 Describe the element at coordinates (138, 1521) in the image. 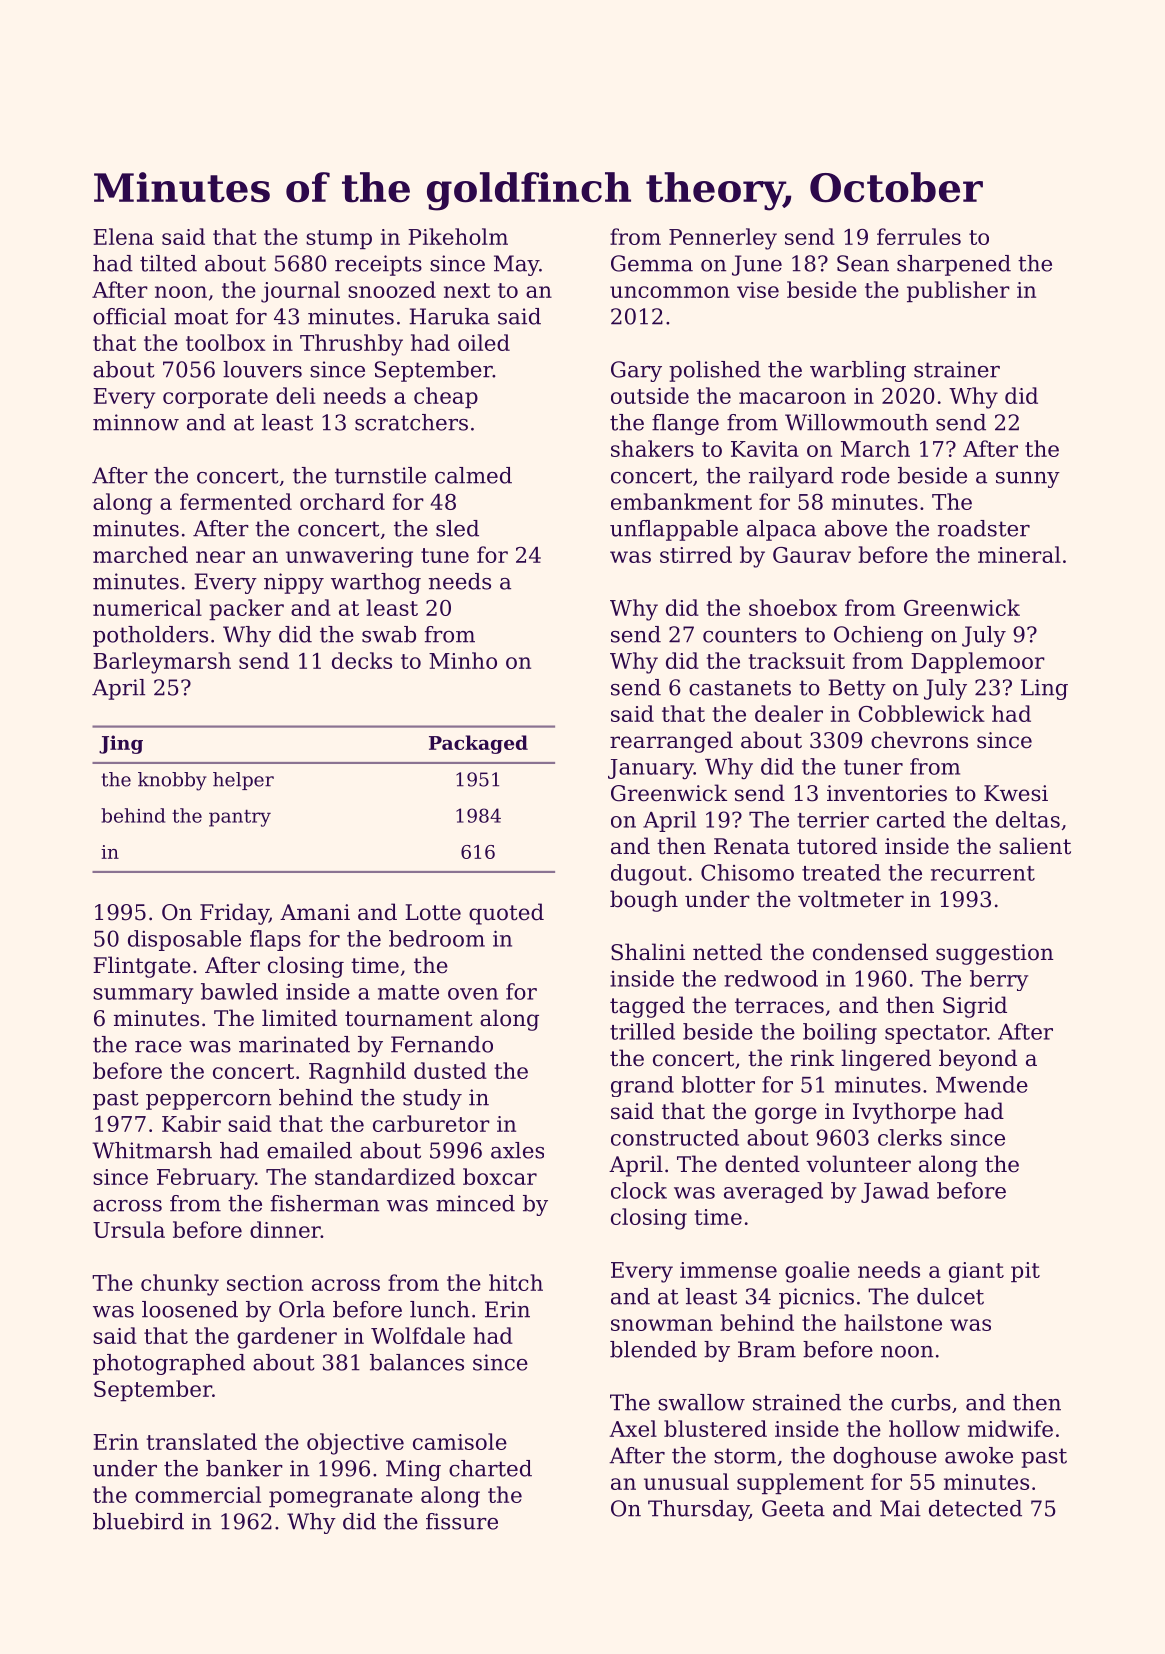

I see `bluebird` at that location.
